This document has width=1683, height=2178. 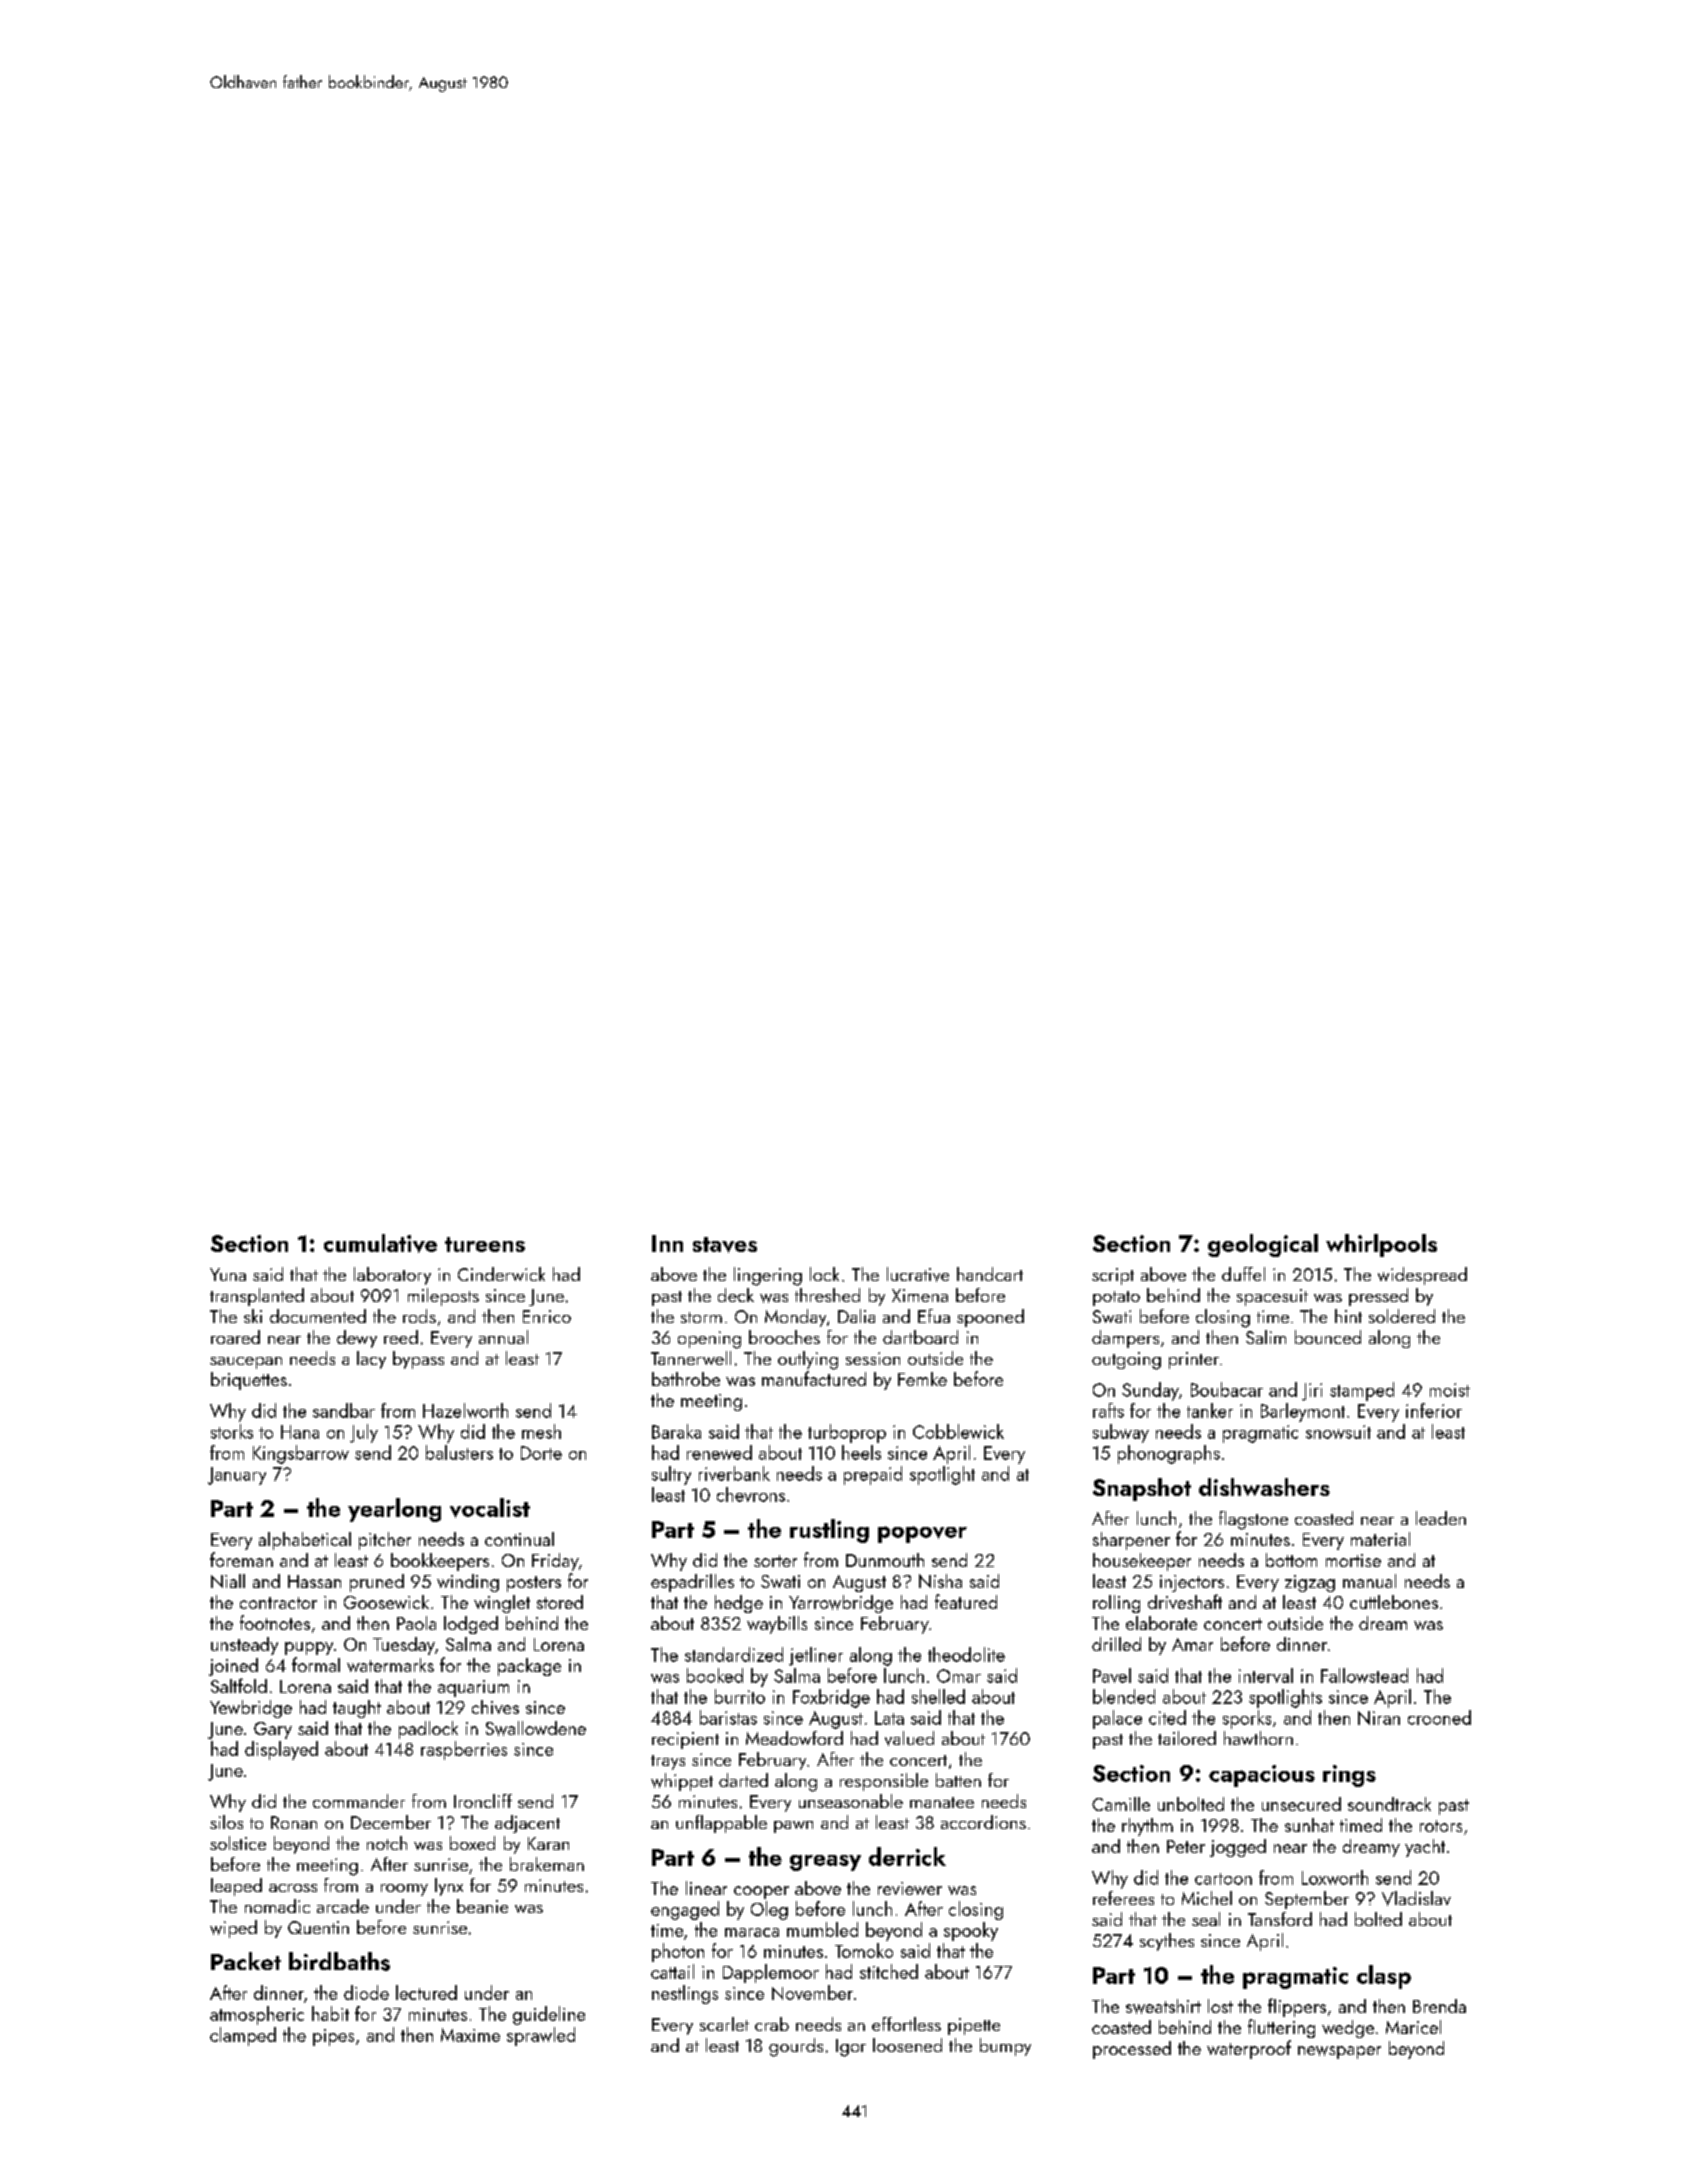 What do you see at coordinates (1169, 1454) in the document?
I see `phonographs` at bounding box center [1169, 1454].
